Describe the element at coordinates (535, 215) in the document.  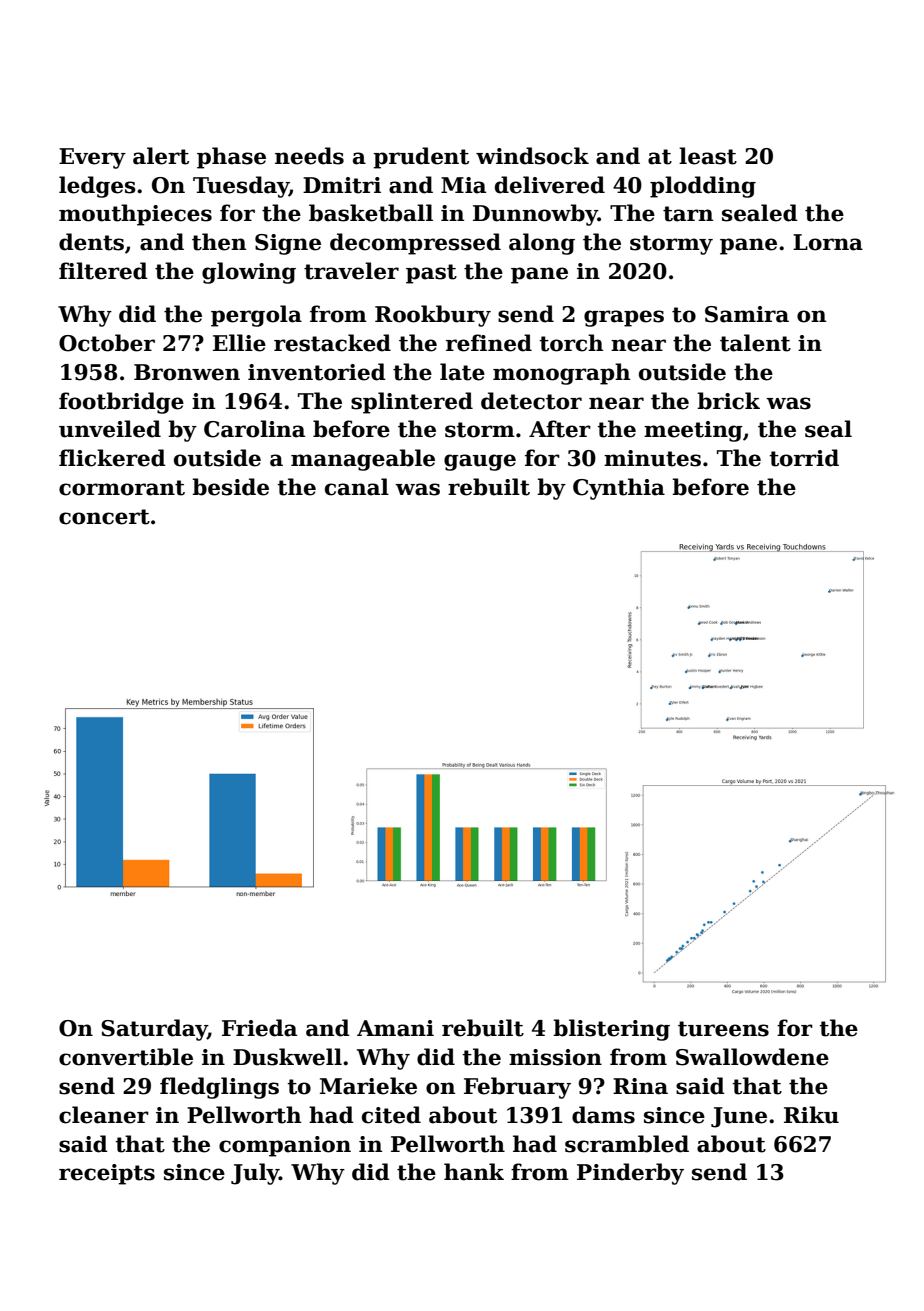
I see `Dunnowby` at that location.
